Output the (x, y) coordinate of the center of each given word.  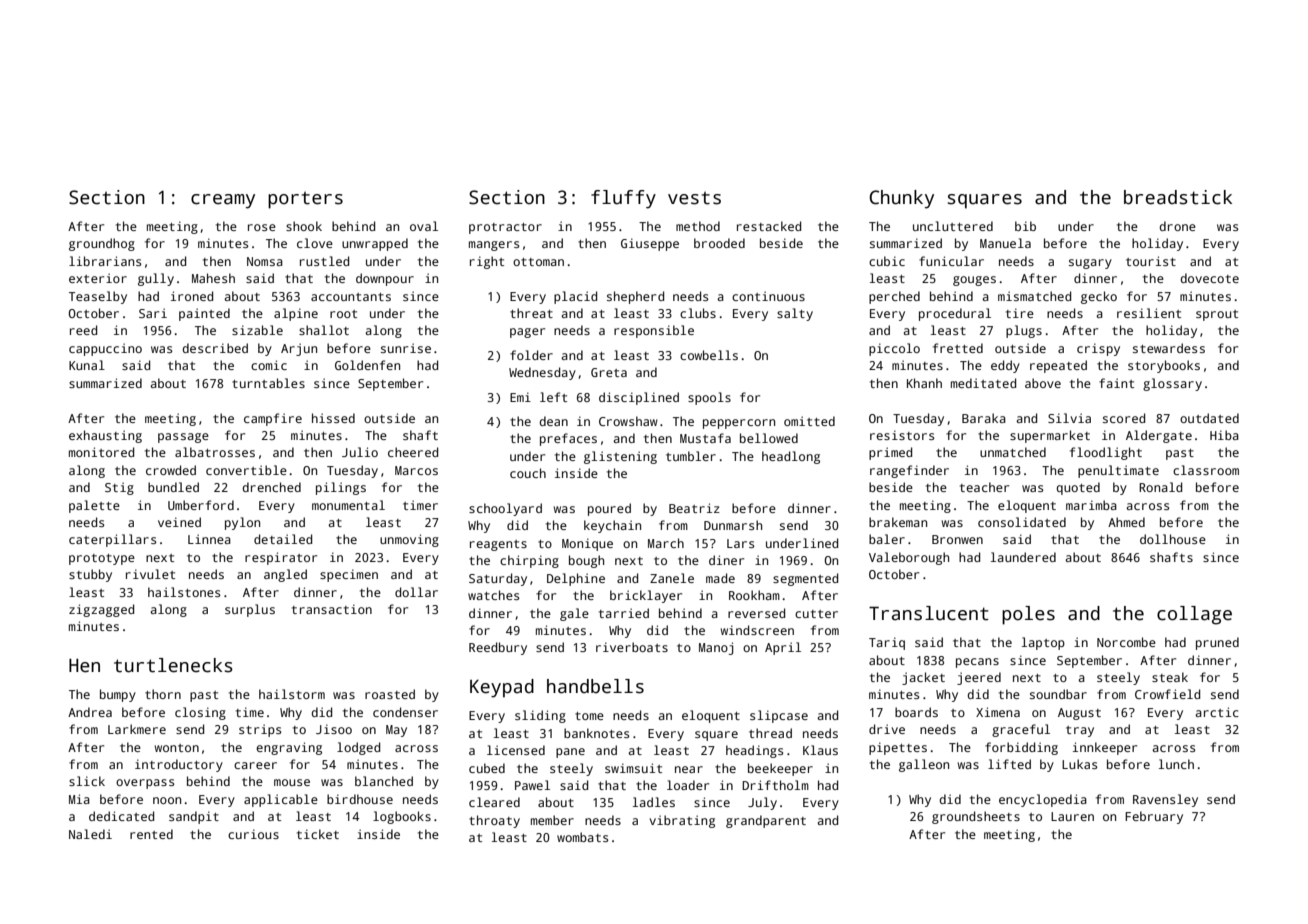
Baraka (984, 418)
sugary (1090, 264)
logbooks (402, 817)
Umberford (201, 505)
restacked (769, 226)
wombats (582, 837)
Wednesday (542, 373)
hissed (333, 418)
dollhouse (1173, 539)
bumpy (118, 695)
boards (916, 712)
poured (609, 509)
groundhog (102, 244)
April (783, 648)
